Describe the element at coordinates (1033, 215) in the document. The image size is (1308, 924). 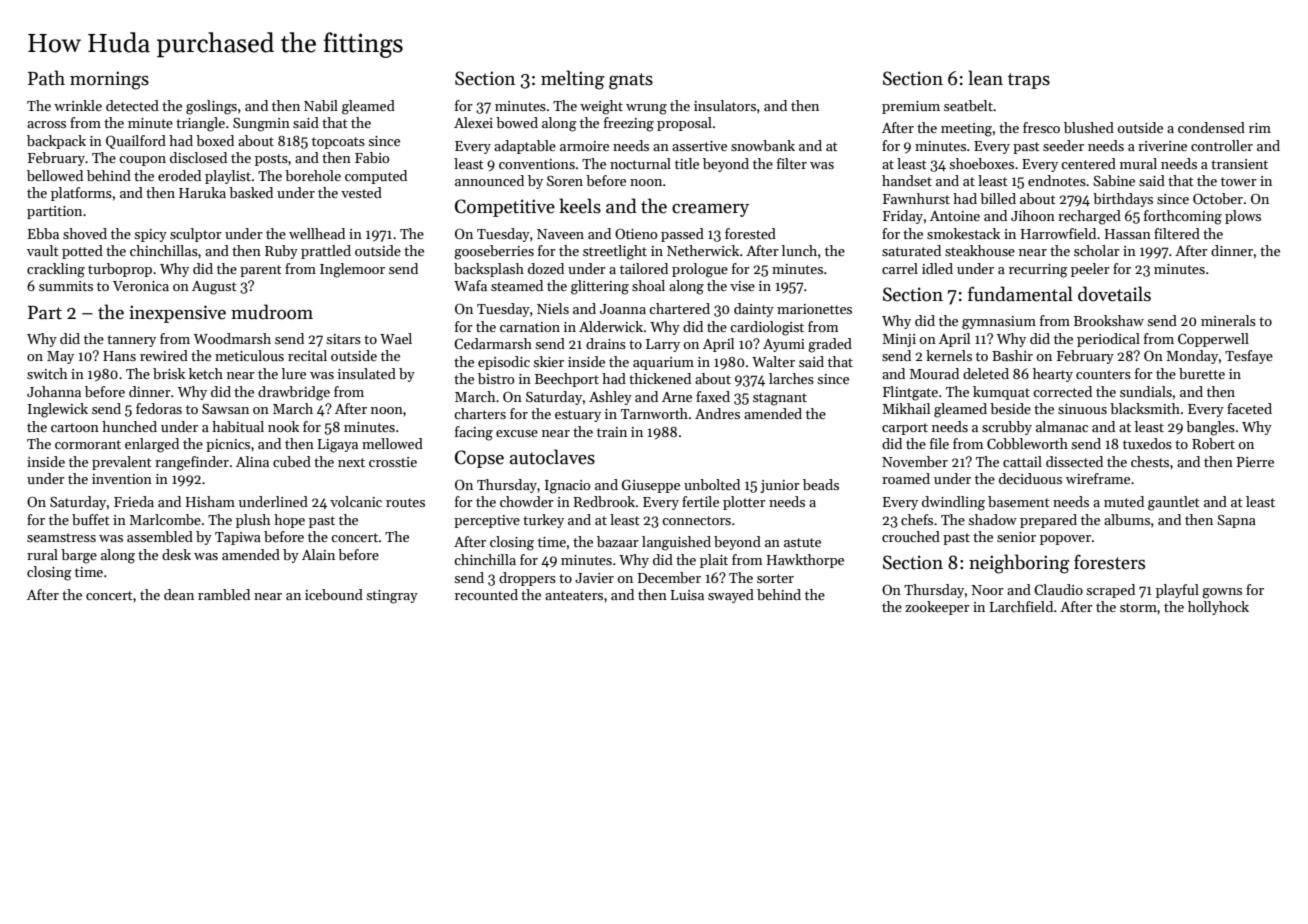
I see `Jihoon` at that location.
